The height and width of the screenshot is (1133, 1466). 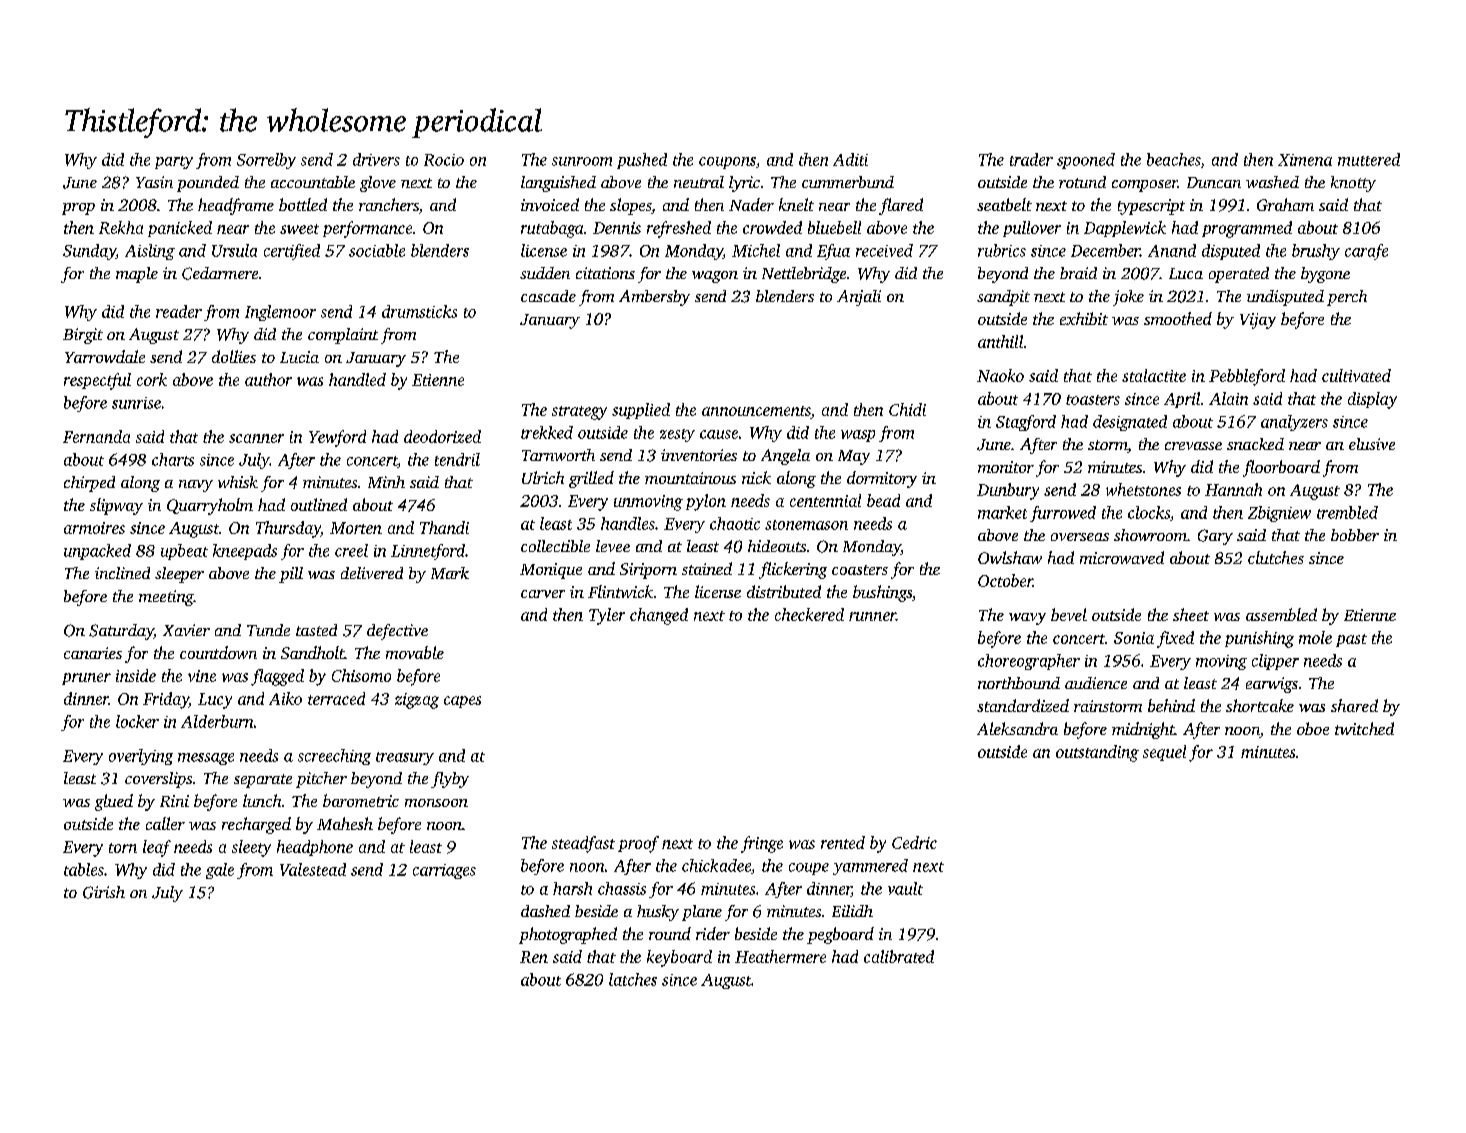 What do you see at coordinates (1084, 318) in the screenshot?
I see `exhibit` at bounding box center [1084, 318].
